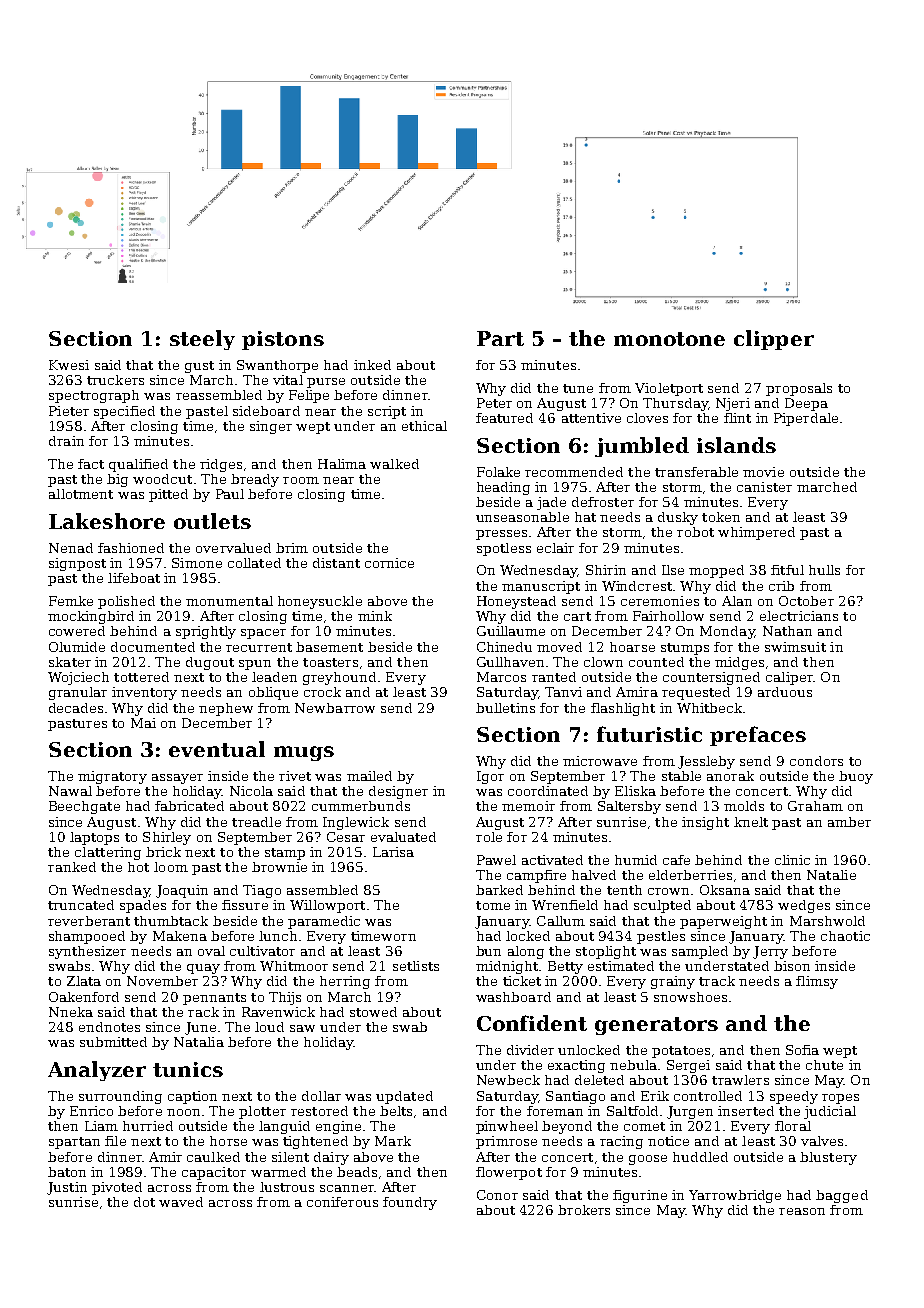 Image resolution: width=924 pixels, height=1308 pixels. Describe the element at coordinates (202, 340) in the document. I see `steely` at that location.
